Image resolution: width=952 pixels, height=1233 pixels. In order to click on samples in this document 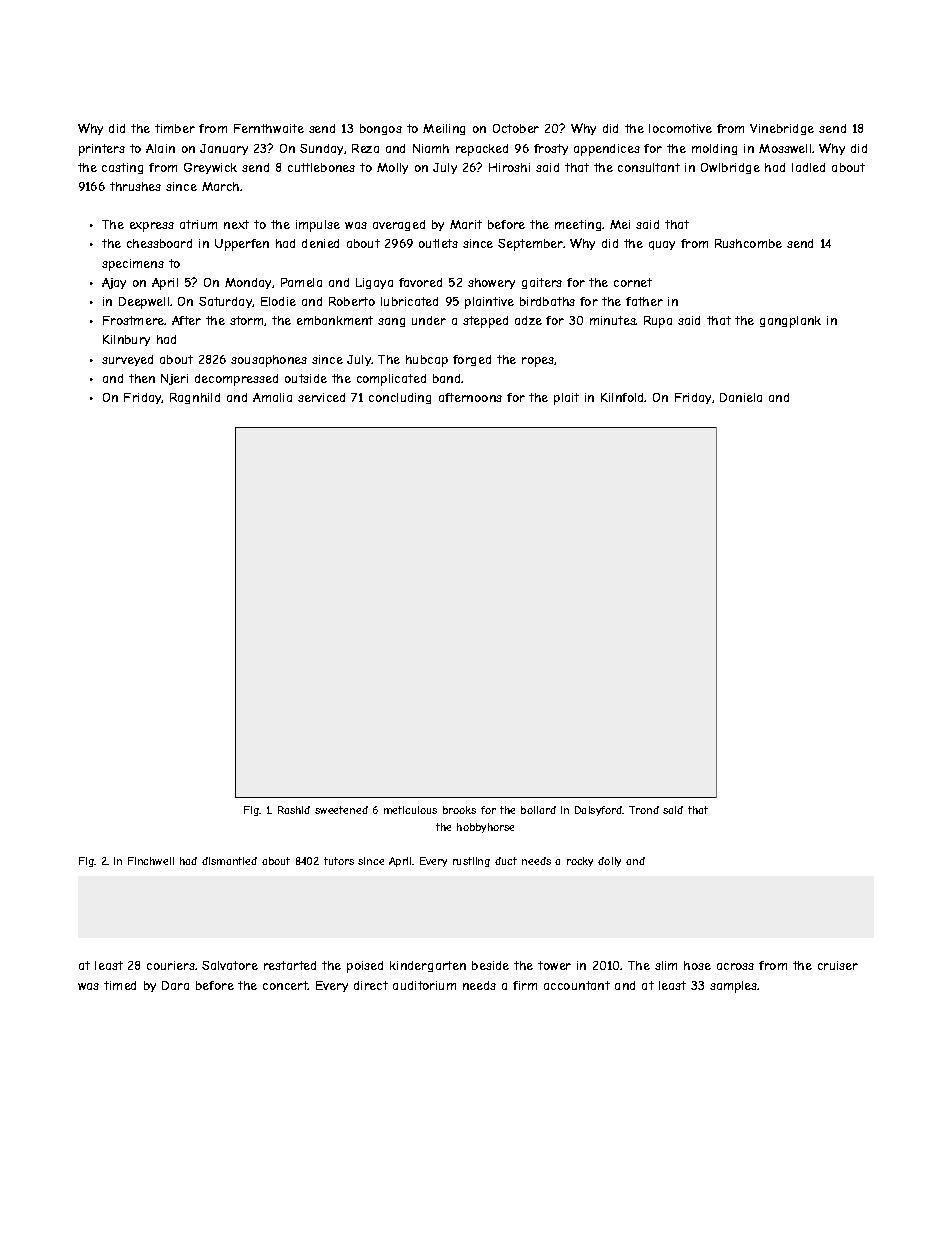, I will do `click(734, 987)`.
